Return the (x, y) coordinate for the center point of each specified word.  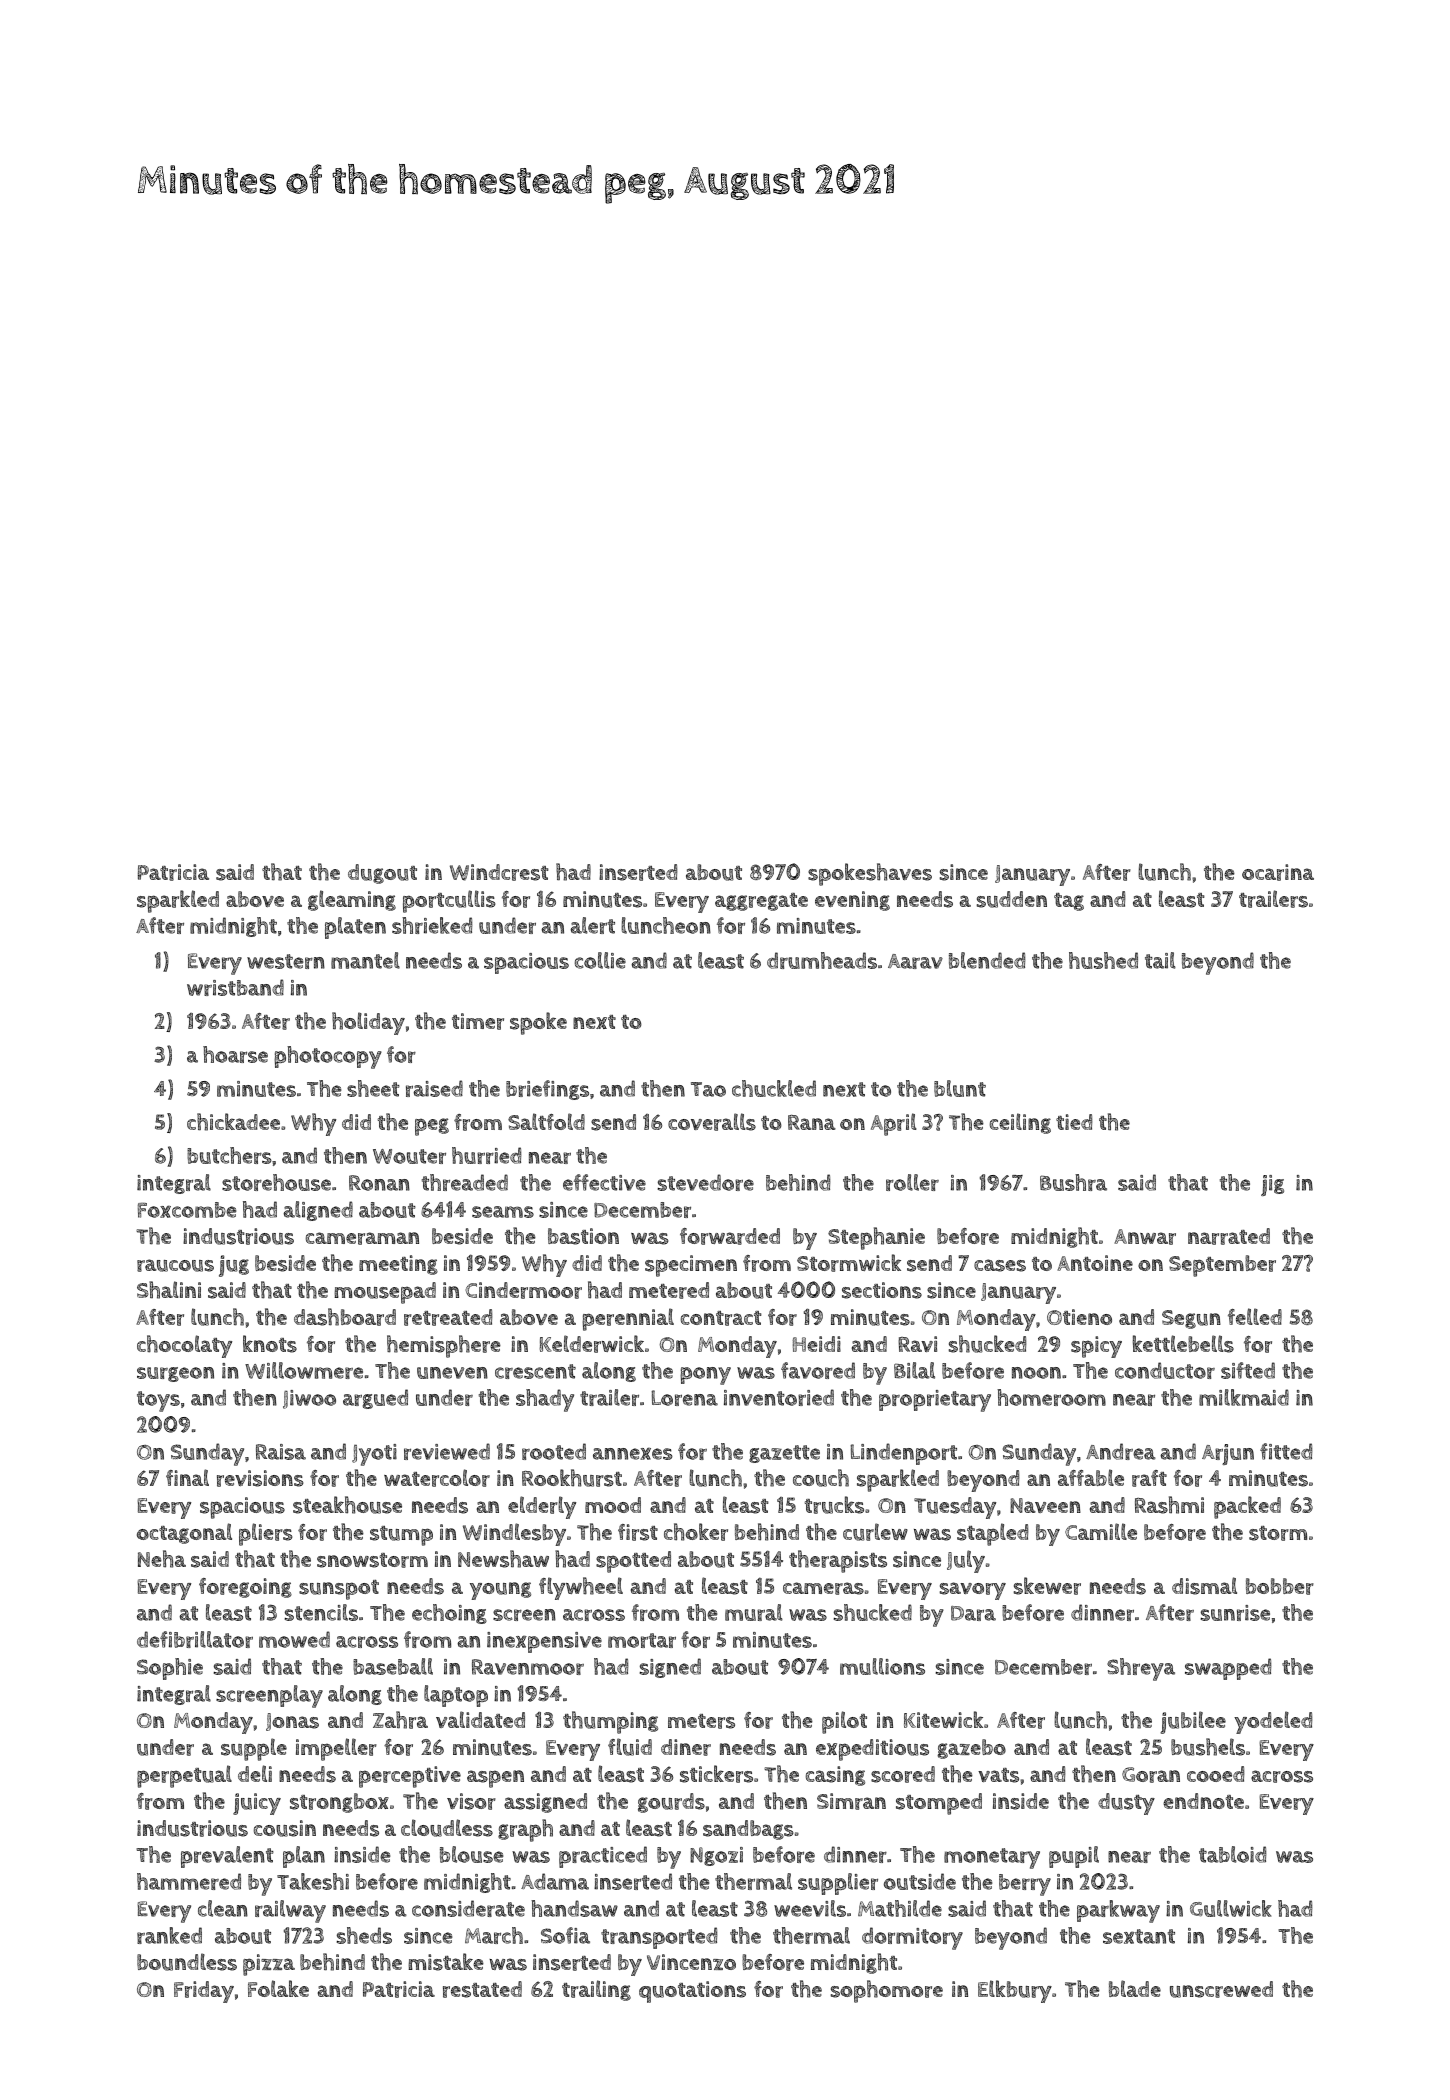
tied (1074, 1122)
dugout (382, 874)
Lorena (684, 1398)
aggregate (761, 902)
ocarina (1278, 872)
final (187, 1477)
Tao (708, 1089)
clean (223, 1908)
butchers (229, 1155)
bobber (1280, 1586)
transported (659, 1938)
